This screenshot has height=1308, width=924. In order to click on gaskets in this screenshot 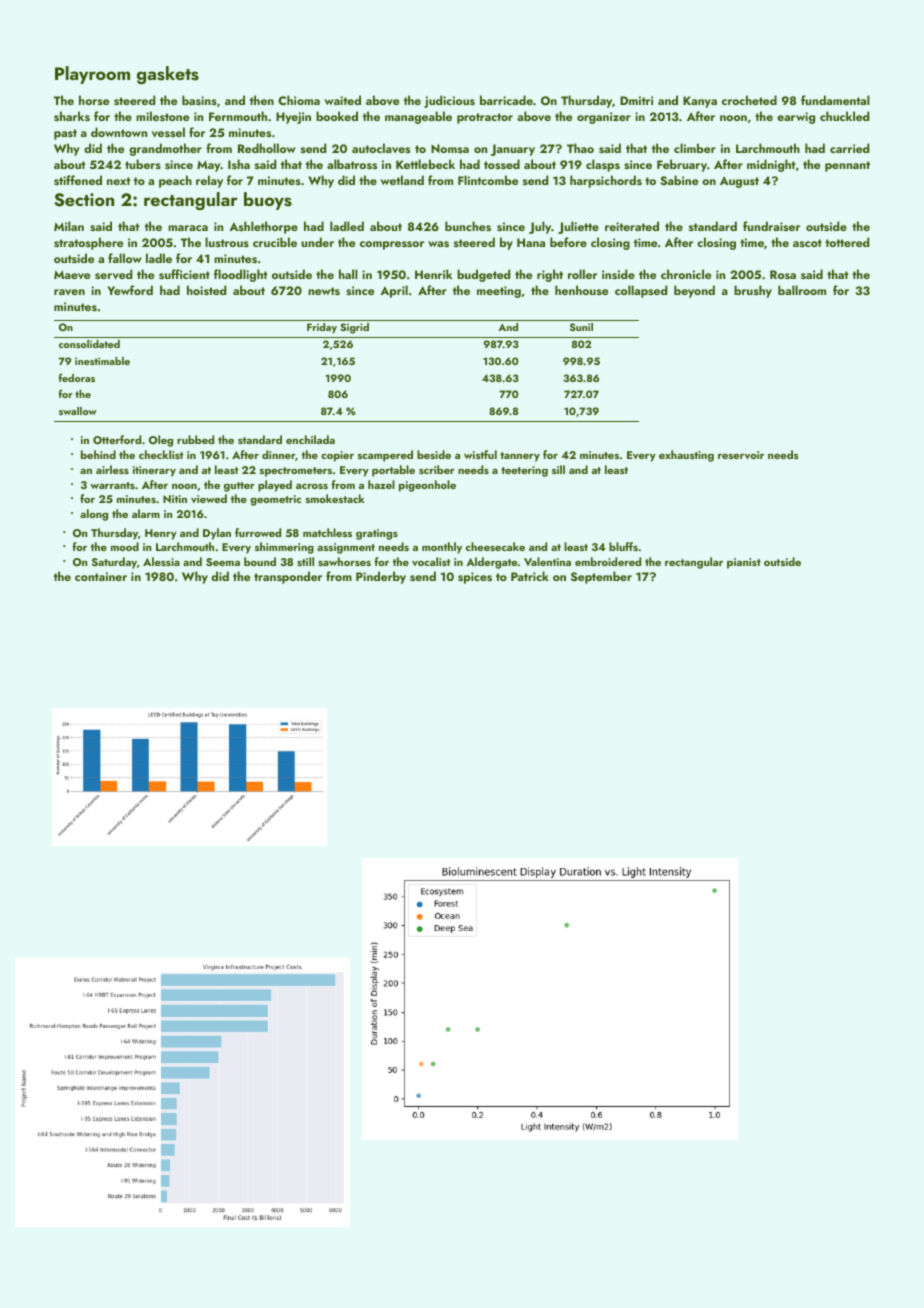, I will do `click(168, 75)`.
